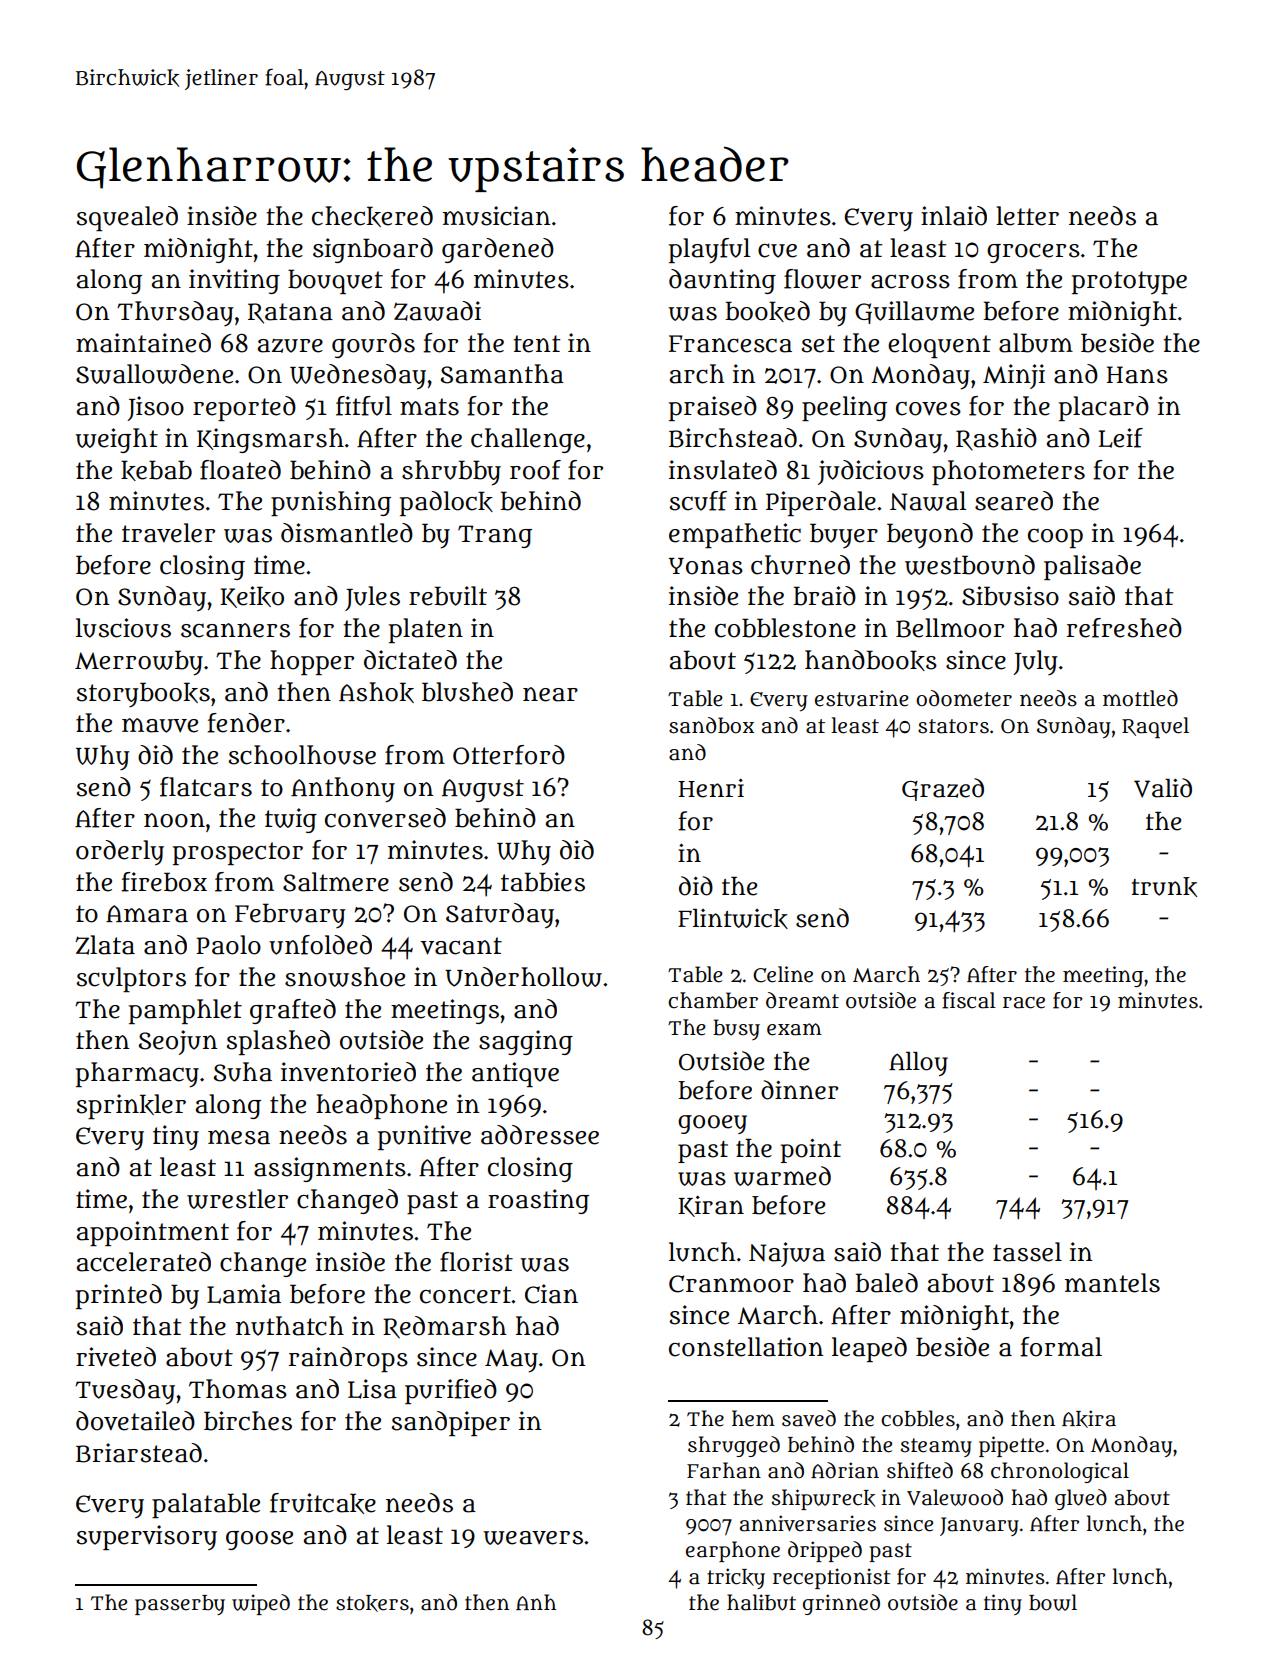  What do you see at coordinates (509, 755) in the screenshot?
I see `Otterford` at bounding box center [509, 755].
